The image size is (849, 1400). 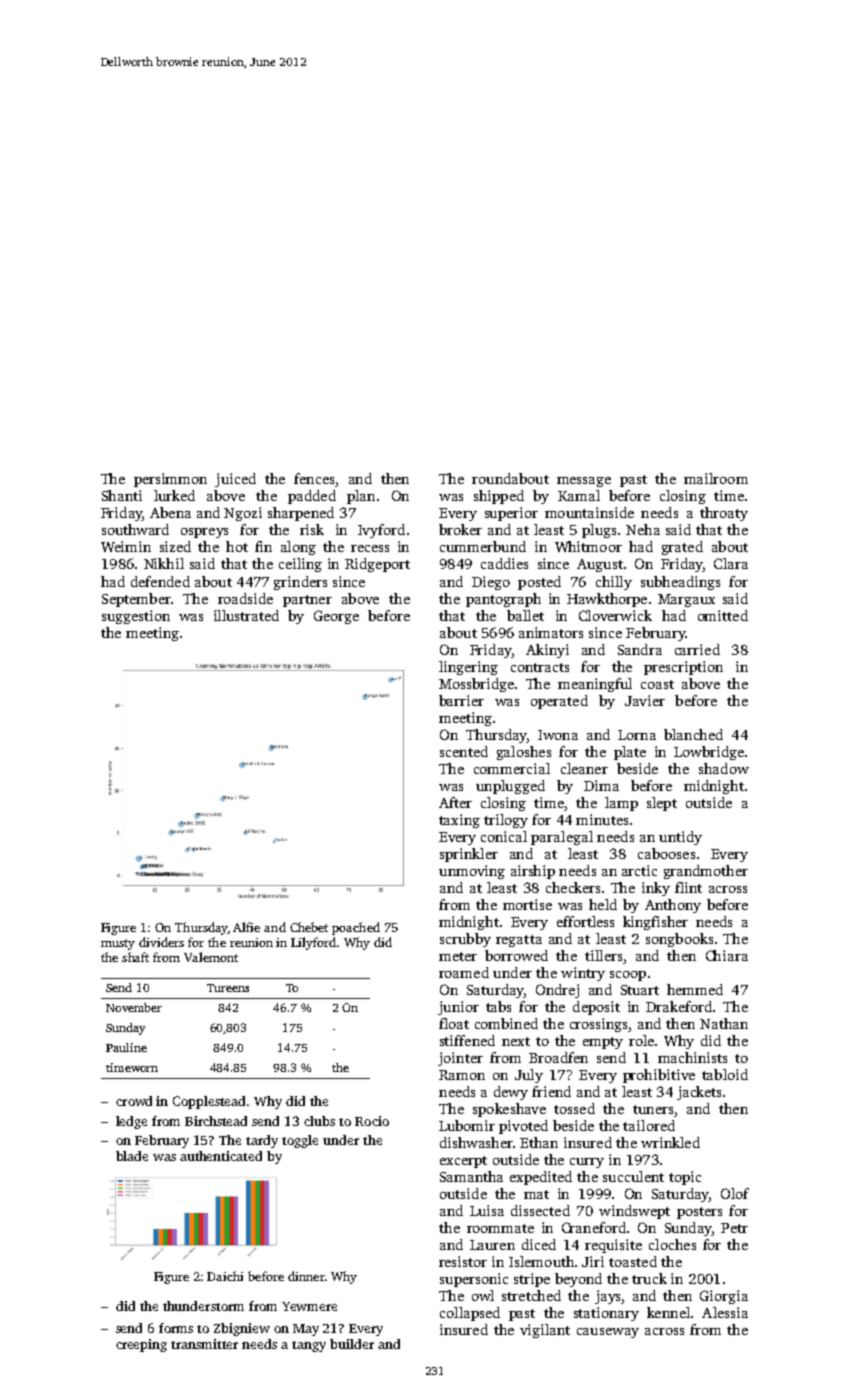 I want to click on collapsed, so click(x=470, y=1314).
